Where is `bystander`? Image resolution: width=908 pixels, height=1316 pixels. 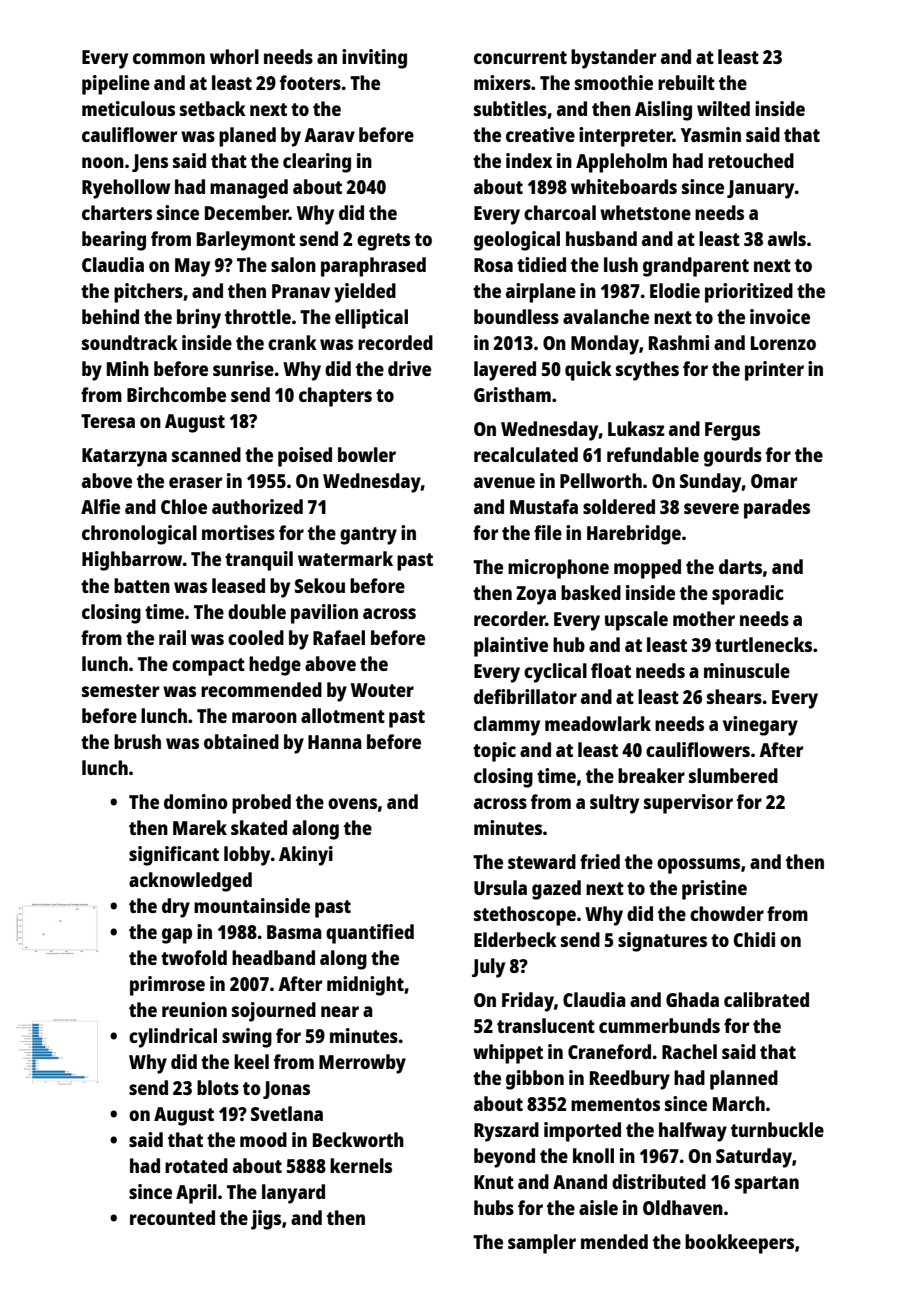
bystander is located at coordinates (613, 59).
